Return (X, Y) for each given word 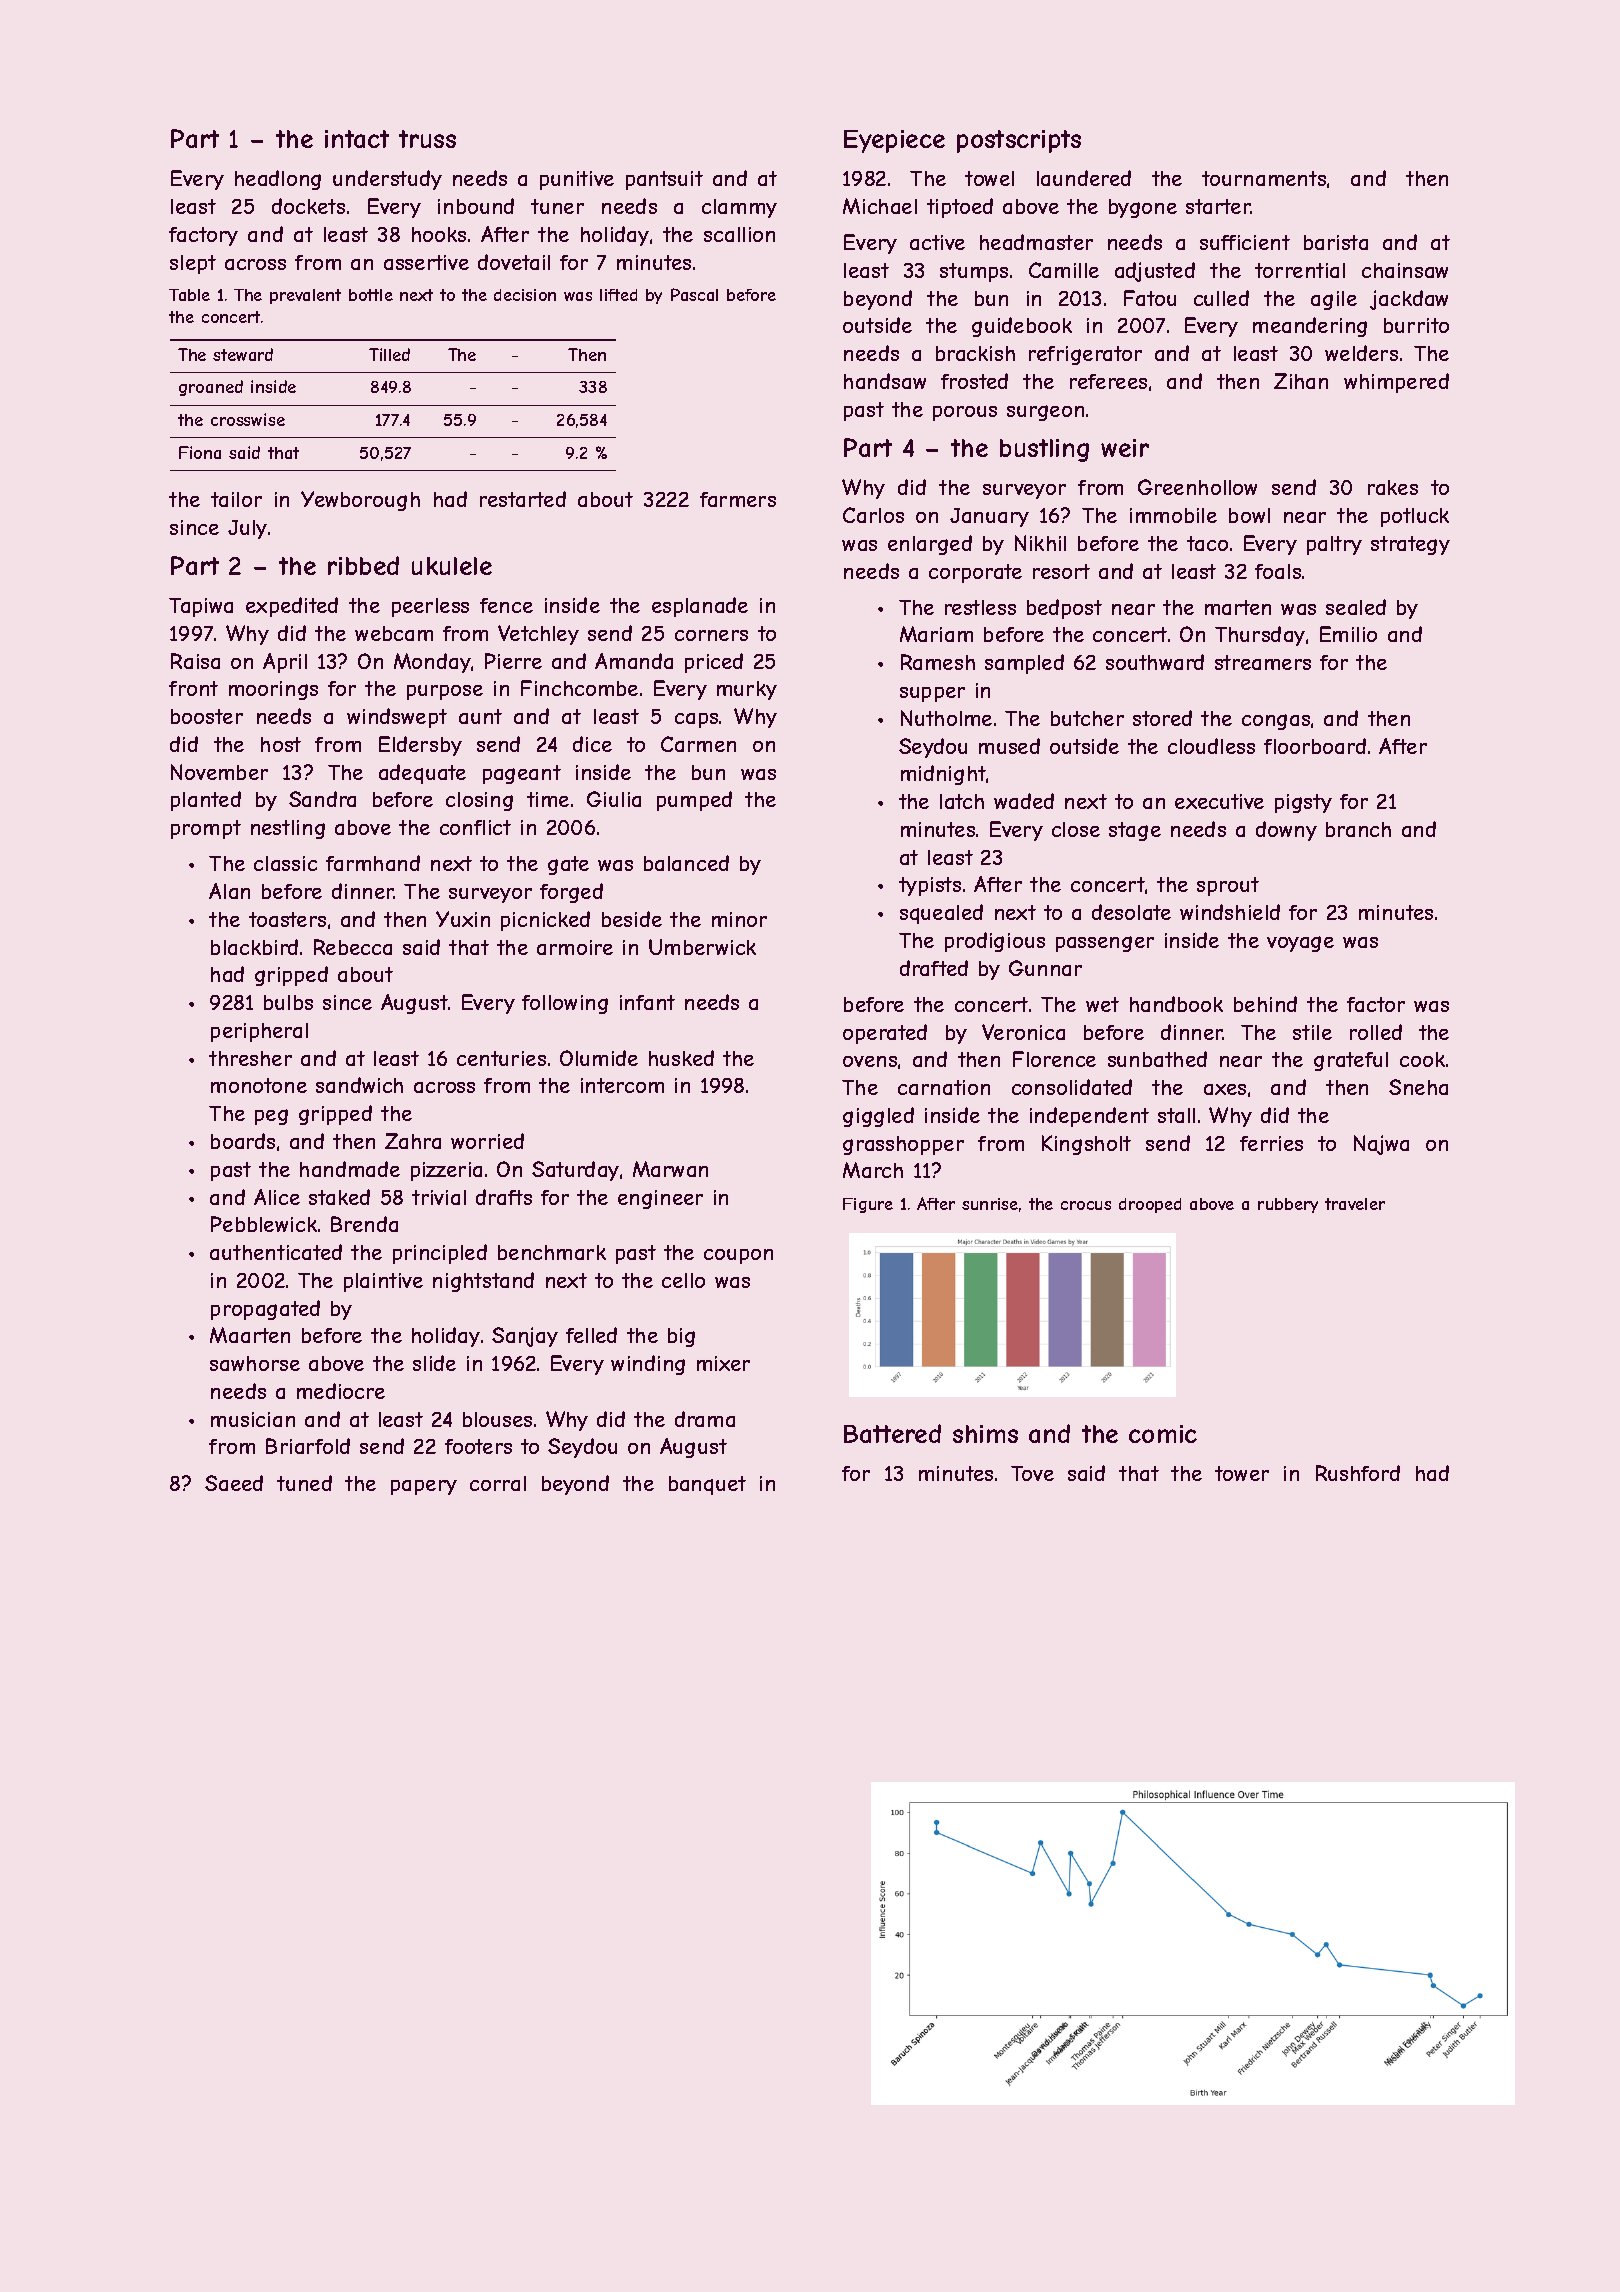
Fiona (200, 452)
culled (1221, 298)
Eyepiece (894, 141)
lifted (618, 295)
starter (1218, 206)
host (281, 744)
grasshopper (903, 1145)
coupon (738, 1256)
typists (930, 886)
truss (427, 139)
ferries (1271, 1143)
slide (434, 1363)
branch (1358, 829)
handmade (350, 1169)
